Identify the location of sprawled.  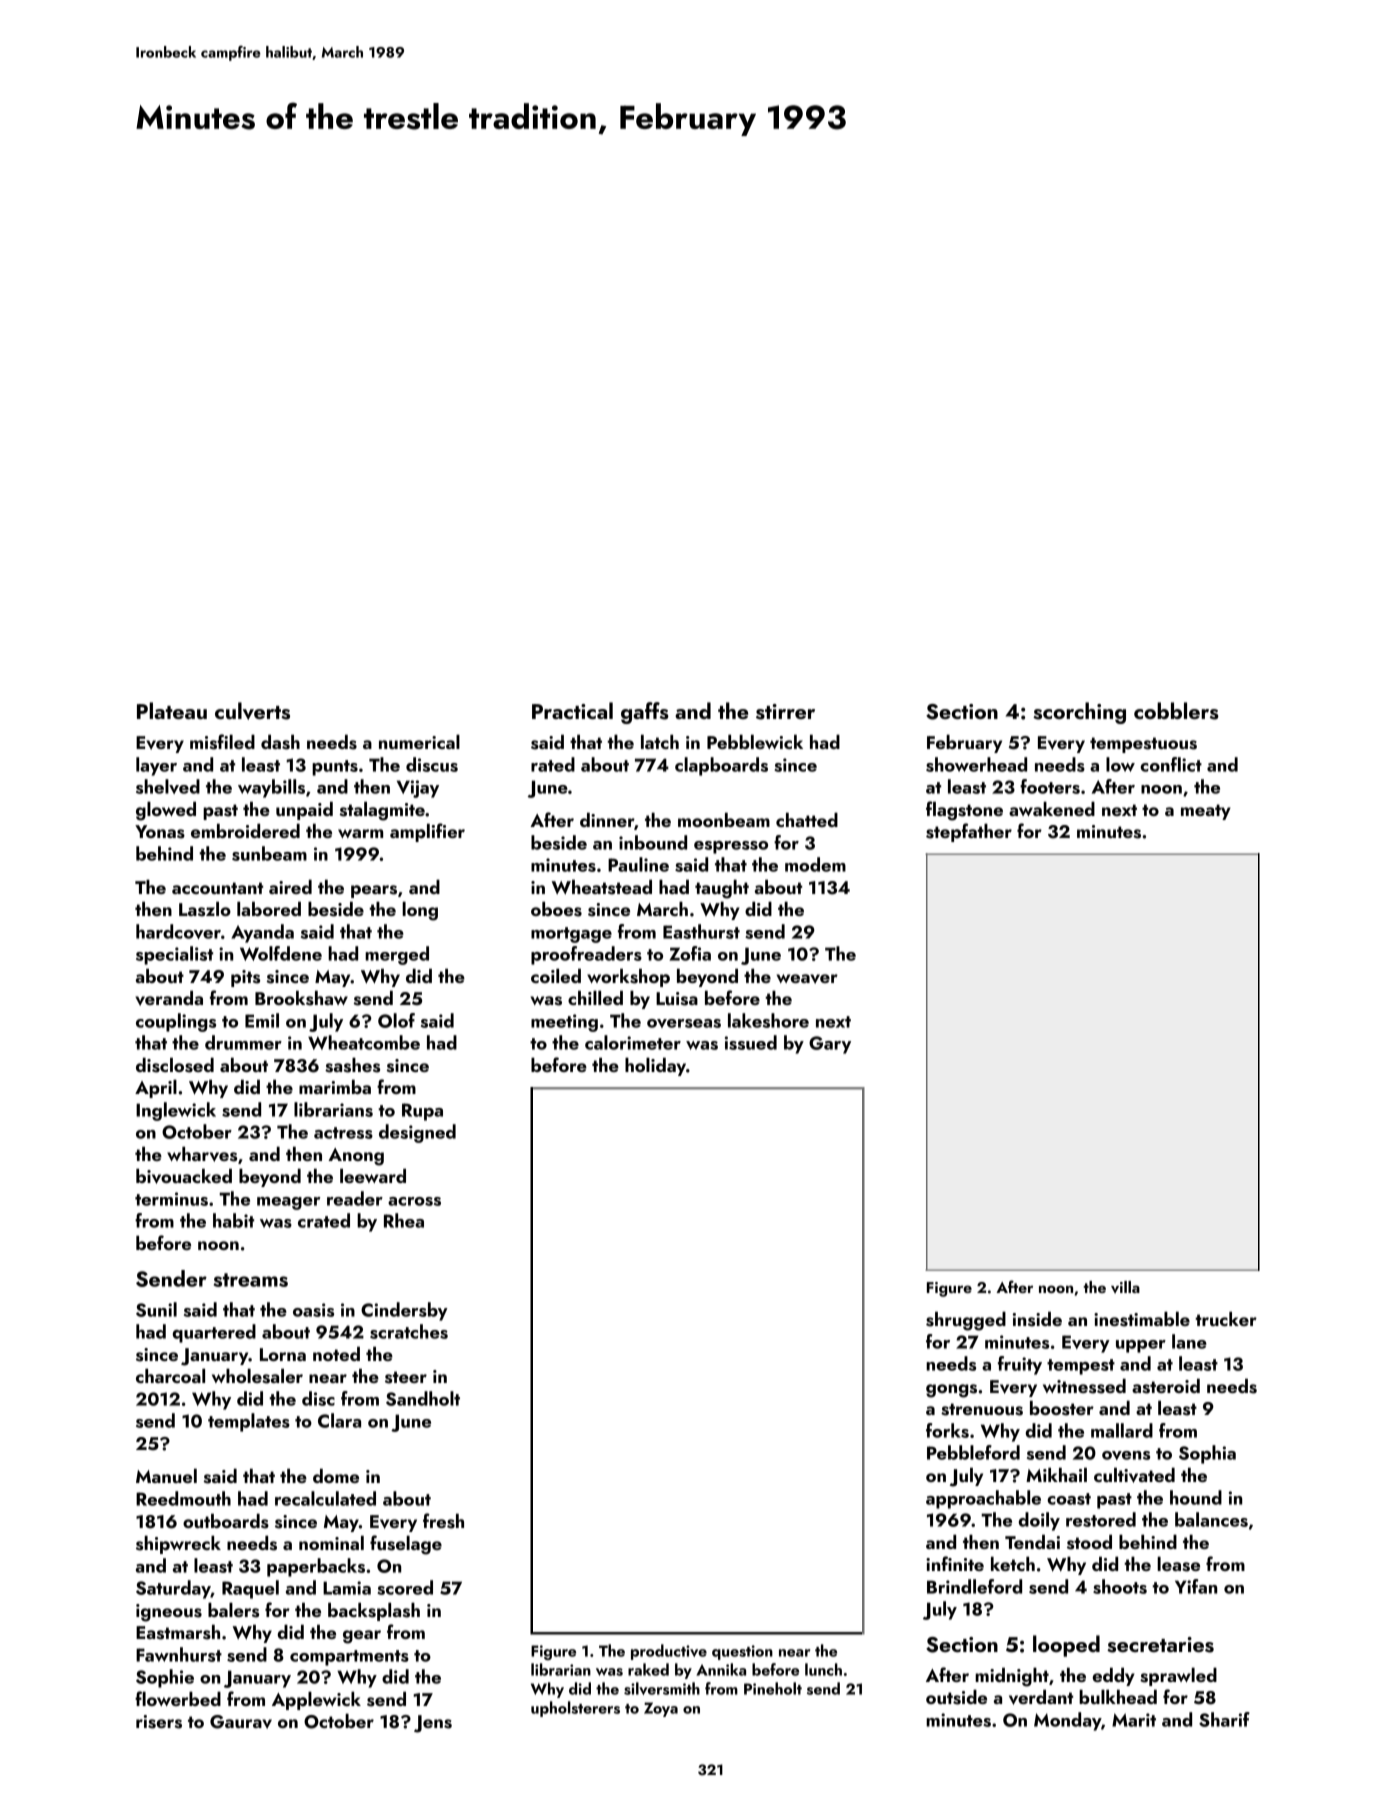
(1178, 1677).
